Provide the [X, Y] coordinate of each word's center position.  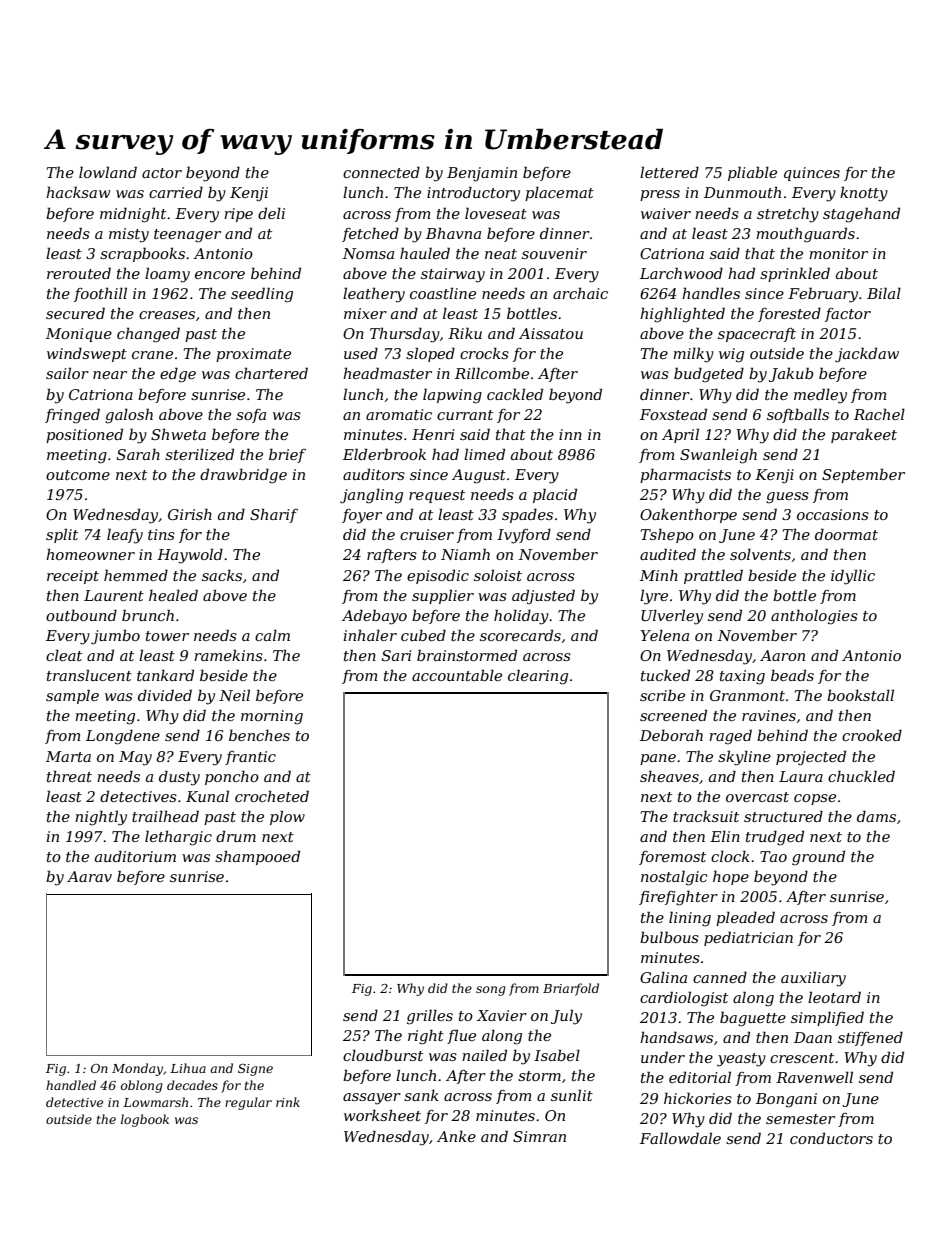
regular [248, 1103]
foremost [672, 858]
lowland [108, 172]
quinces [812, 174]
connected [381, 172]
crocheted [272, 796]
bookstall [860, 695]
